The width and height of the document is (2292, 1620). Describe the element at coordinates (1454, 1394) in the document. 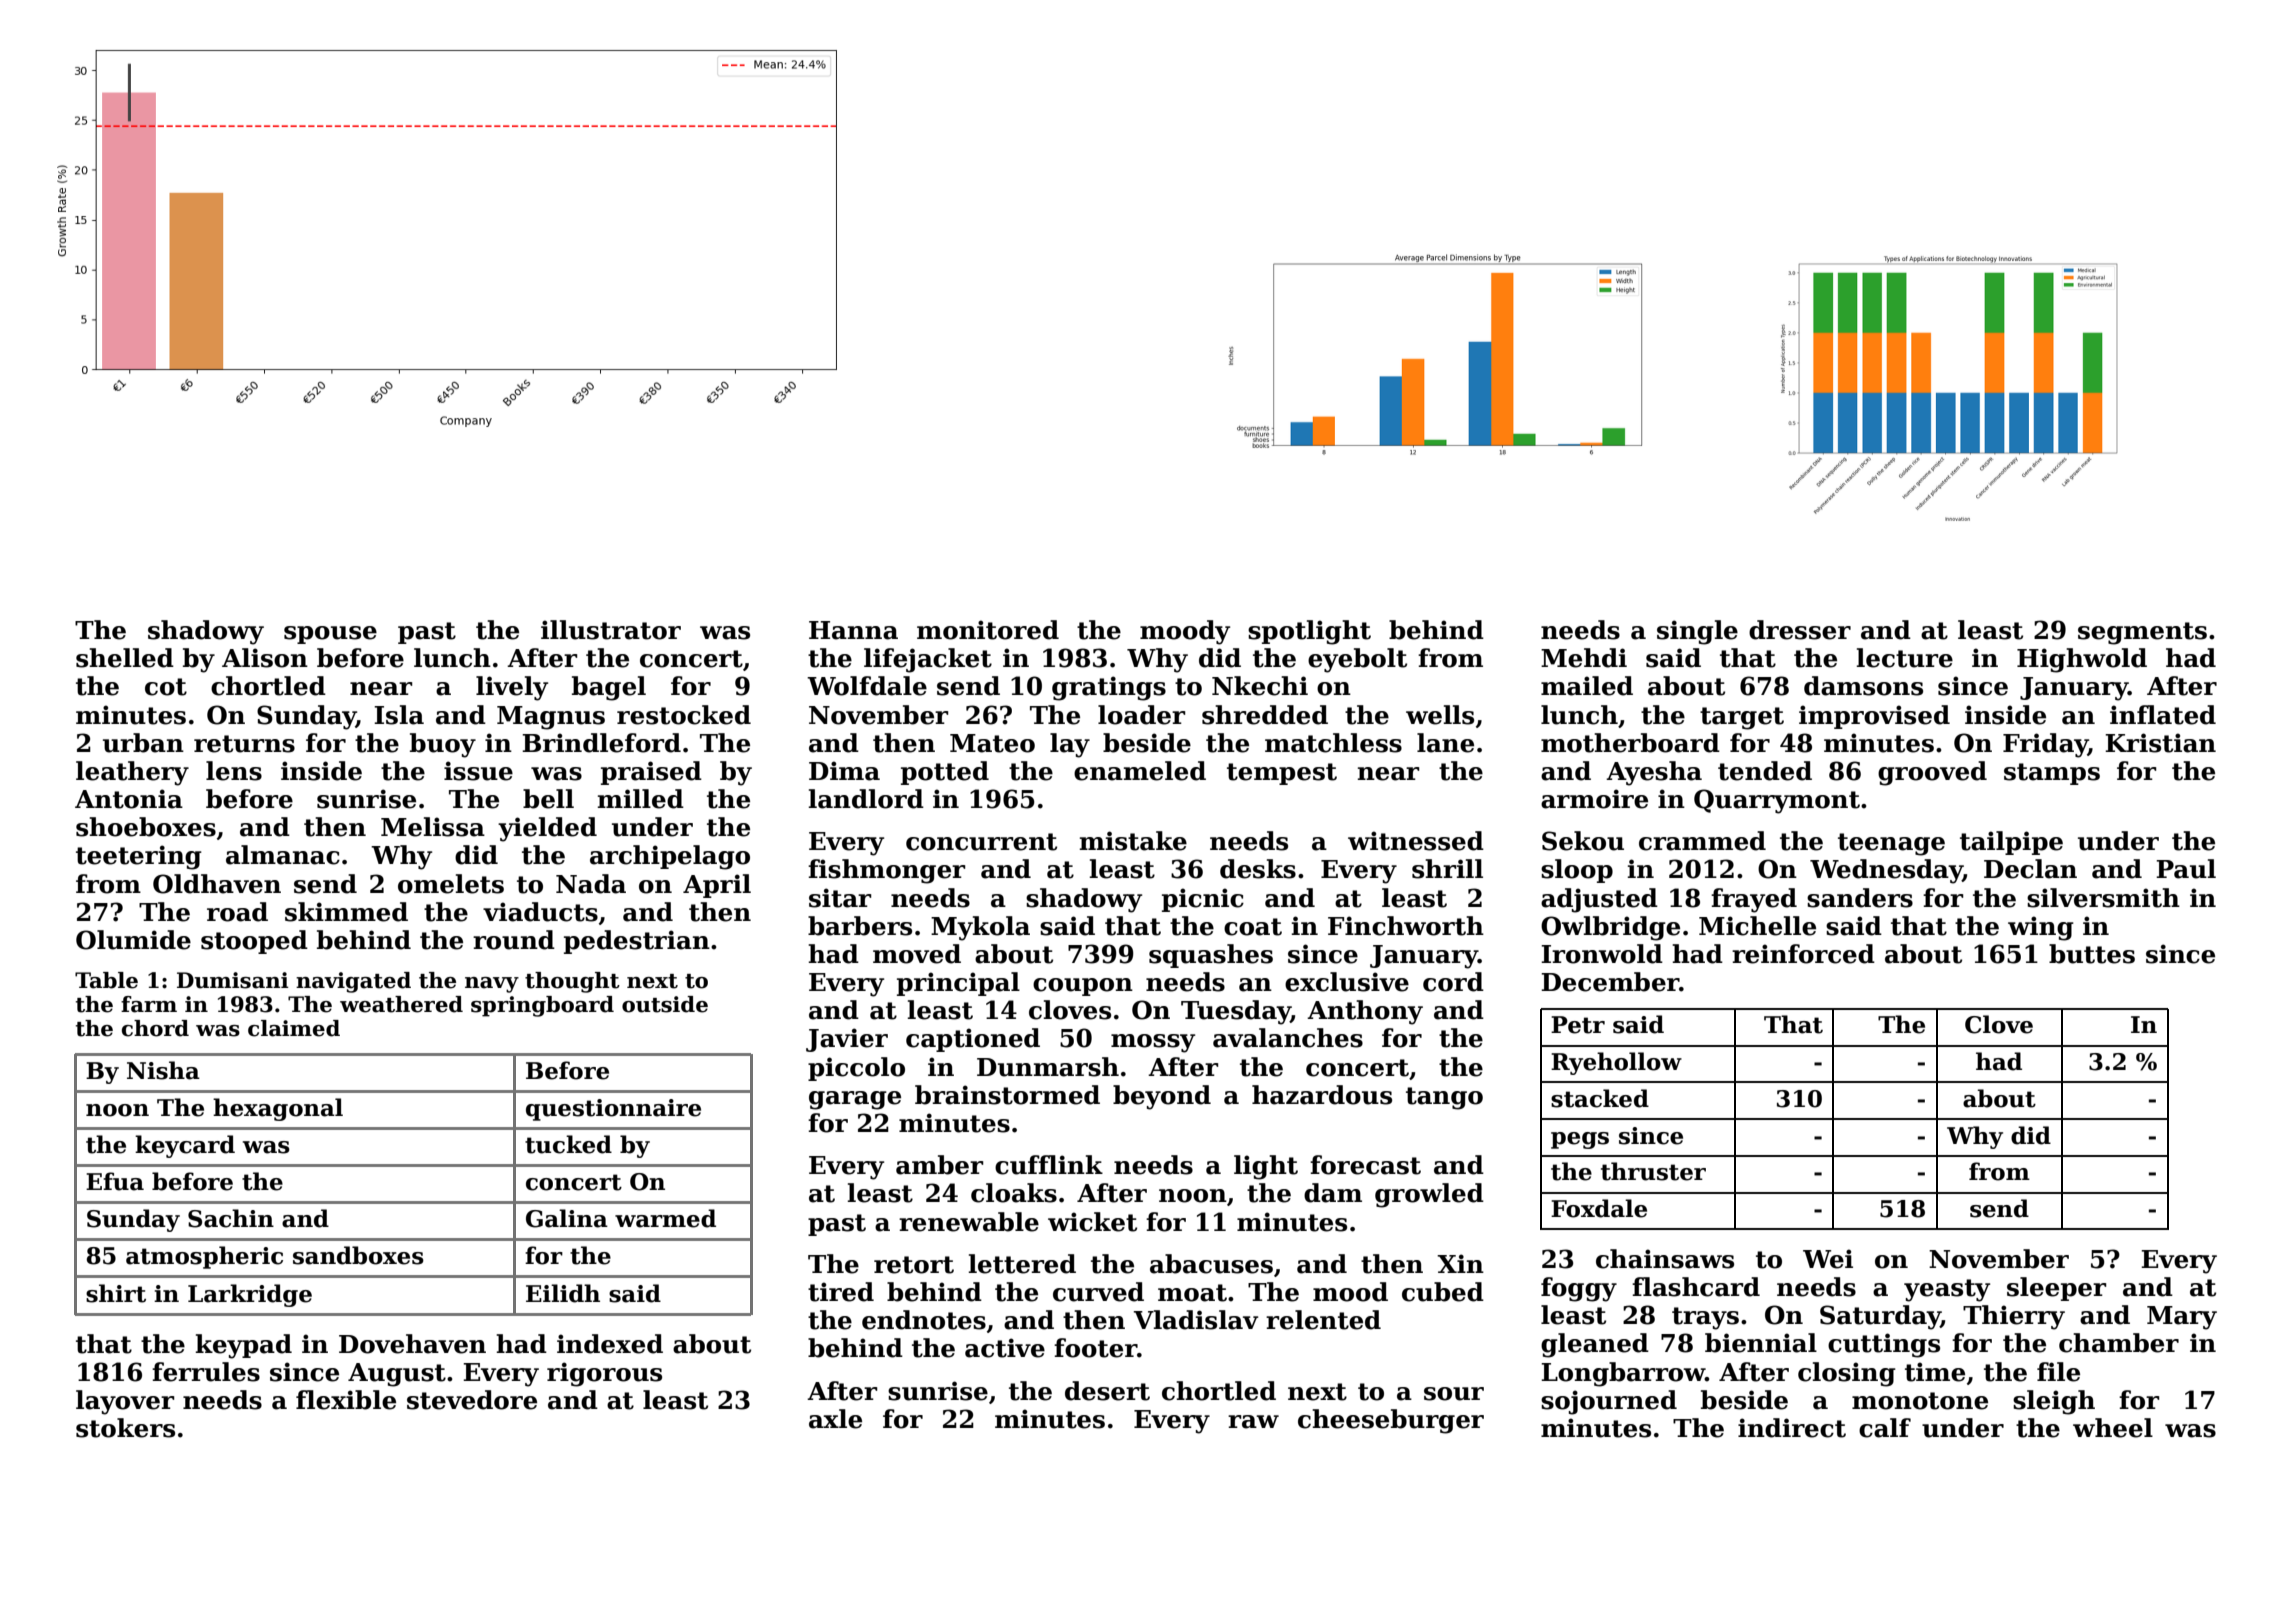

I see `sour` at that location.
